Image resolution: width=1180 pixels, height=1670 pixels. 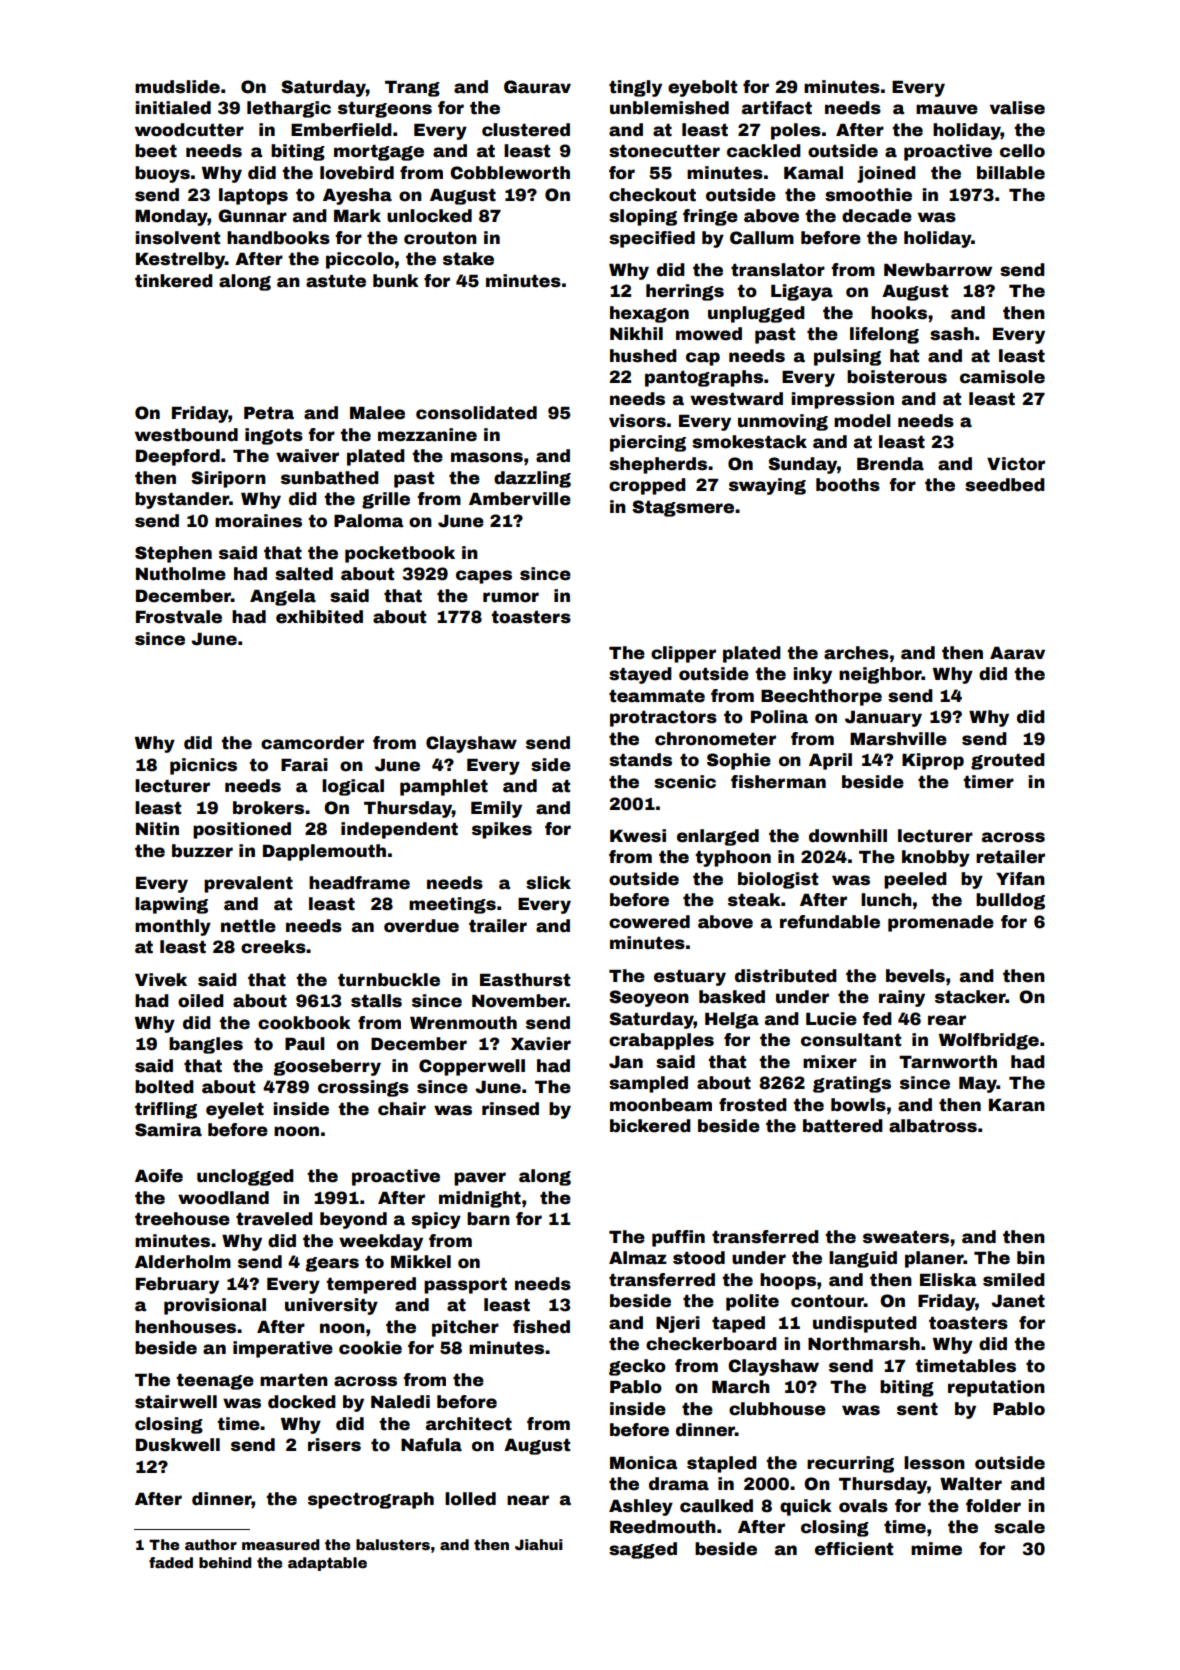 What do you see at coordinates (648, 443) in the screenshot?
I see `piercing` at bounding box center [648, 443].
